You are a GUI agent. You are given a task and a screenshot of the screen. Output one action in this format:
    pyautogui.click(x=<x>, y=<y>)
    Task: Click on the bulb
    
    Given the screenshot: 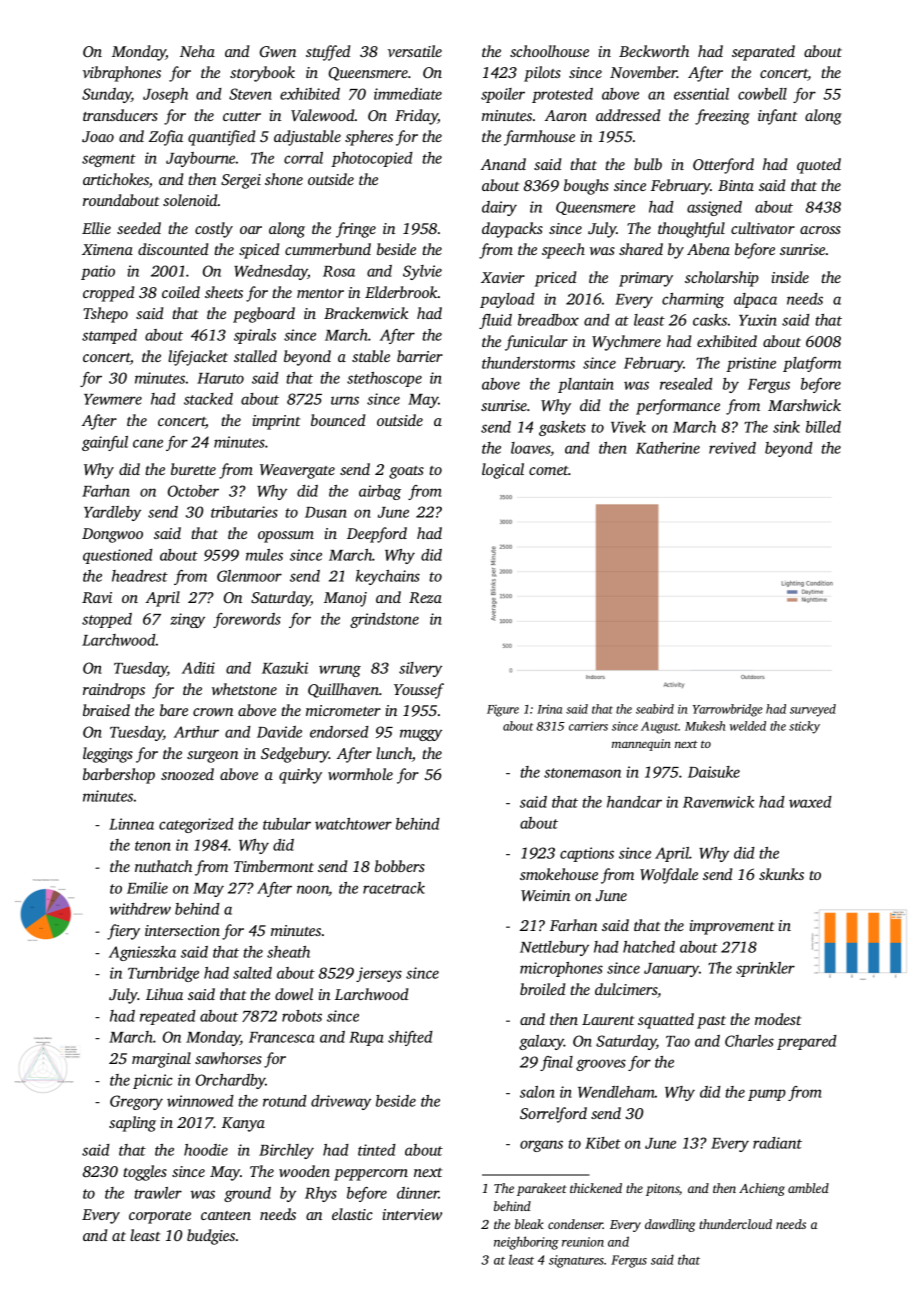 What is the action you would take?
    pyautogui.click(x=648, y=164)
